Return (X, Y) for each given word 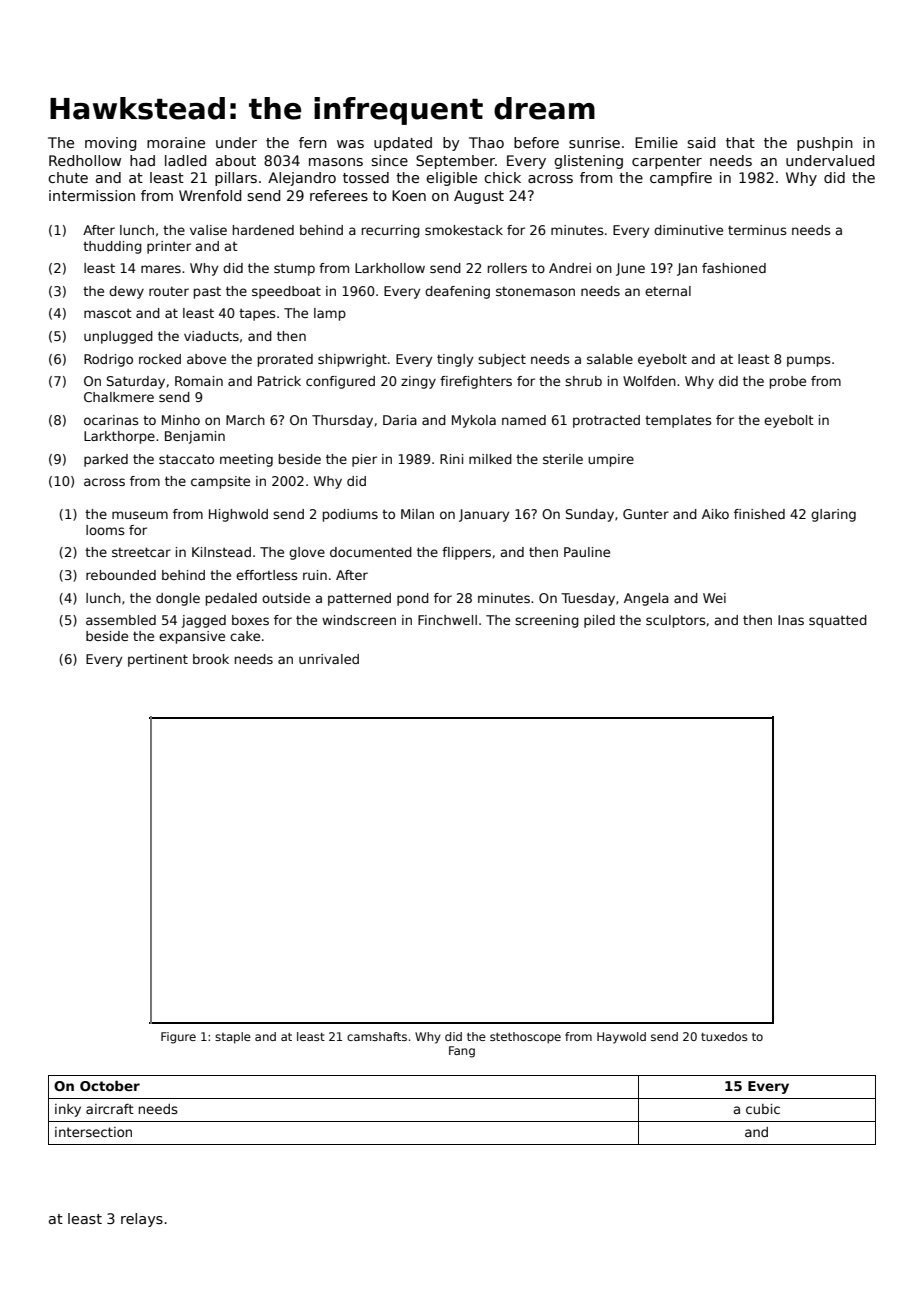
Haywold (621, 1038)
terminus (757, 230)
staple (233, 1038)
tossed (366, 177)
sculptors (676, 621)
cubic (763, 1109)
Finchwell (447, 620)
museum (140, 515)
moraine (176, 142)
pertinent (158, 660)
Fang (462, 1052)
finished (759, 514)
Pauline (587, 552)
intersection (93, 1132)
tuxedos (724, 1036)
